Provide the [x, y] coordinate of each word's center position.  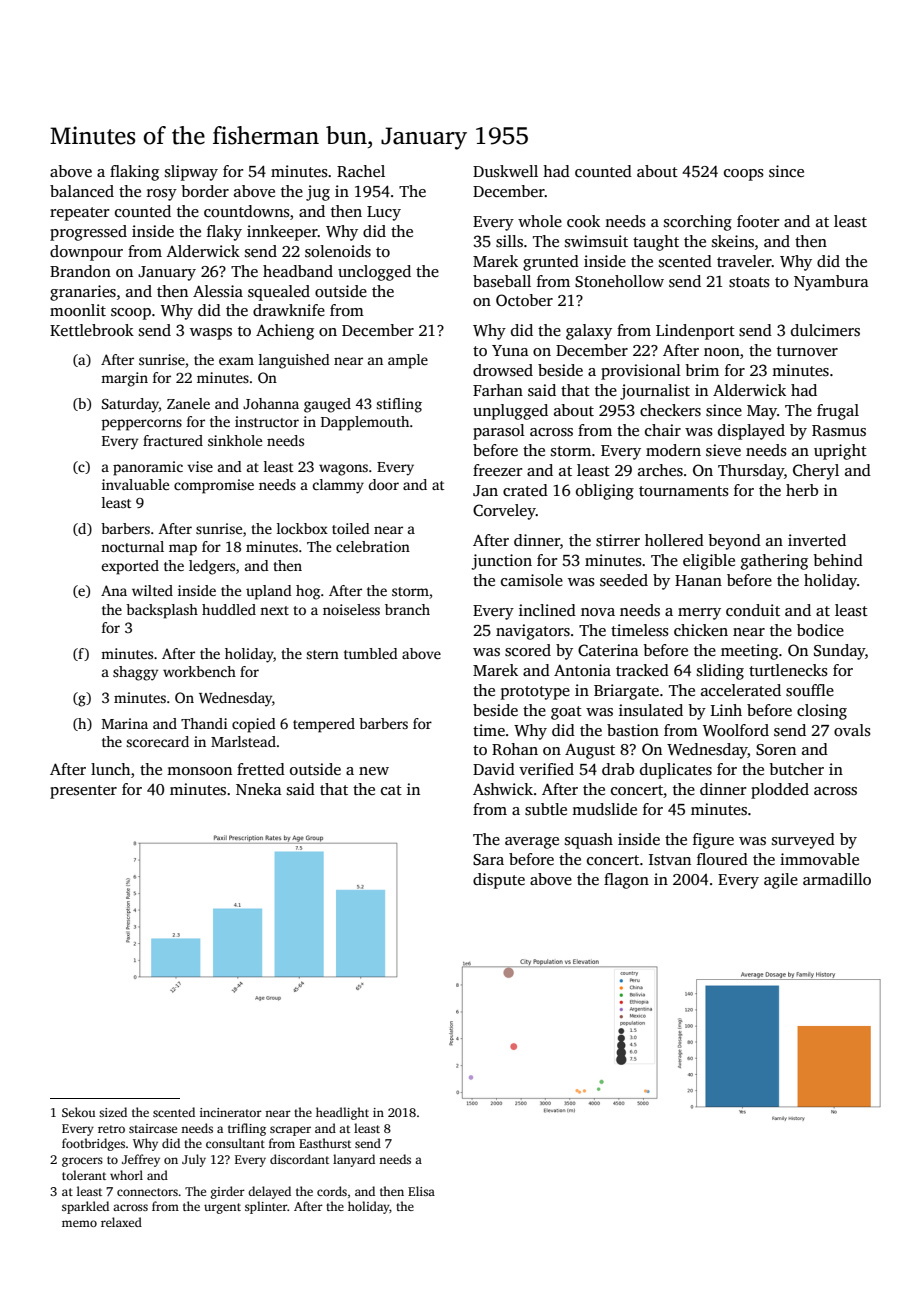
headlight [342, 1113]
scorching [698, 223]
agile [781, 881]
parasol [499, 432]
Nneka [259, 789]
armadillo [837, 879]
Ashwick [503, 789]
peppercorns [142, 425]
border [205, 191]
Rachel [361, 171]
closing [822, 712]
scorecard [157, 741]
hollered [674, 540]
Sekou [78, 1112]
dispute [499, 881]
